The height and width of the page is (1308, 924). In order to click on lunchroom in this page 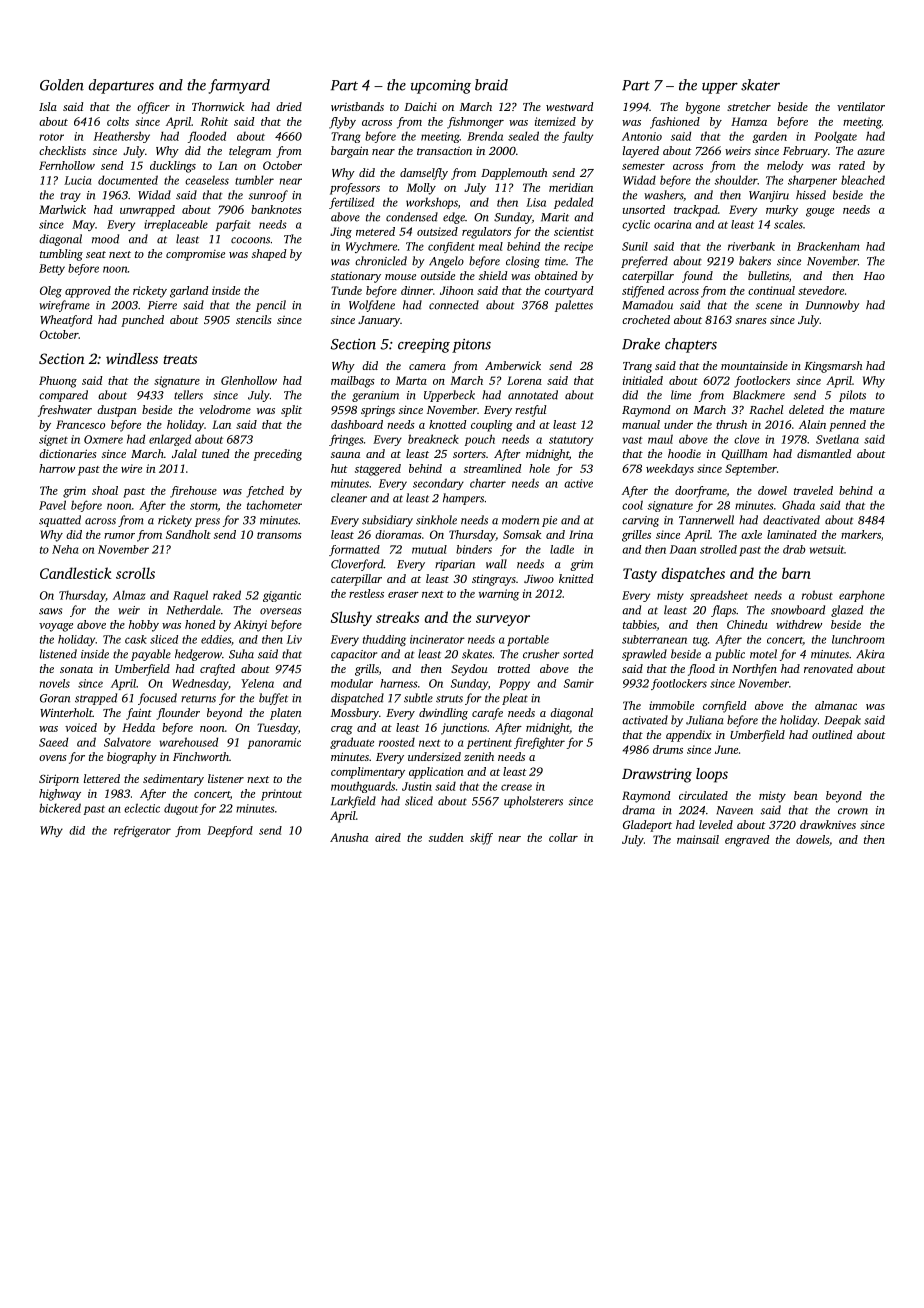, I will do `click(858, 639)`.
